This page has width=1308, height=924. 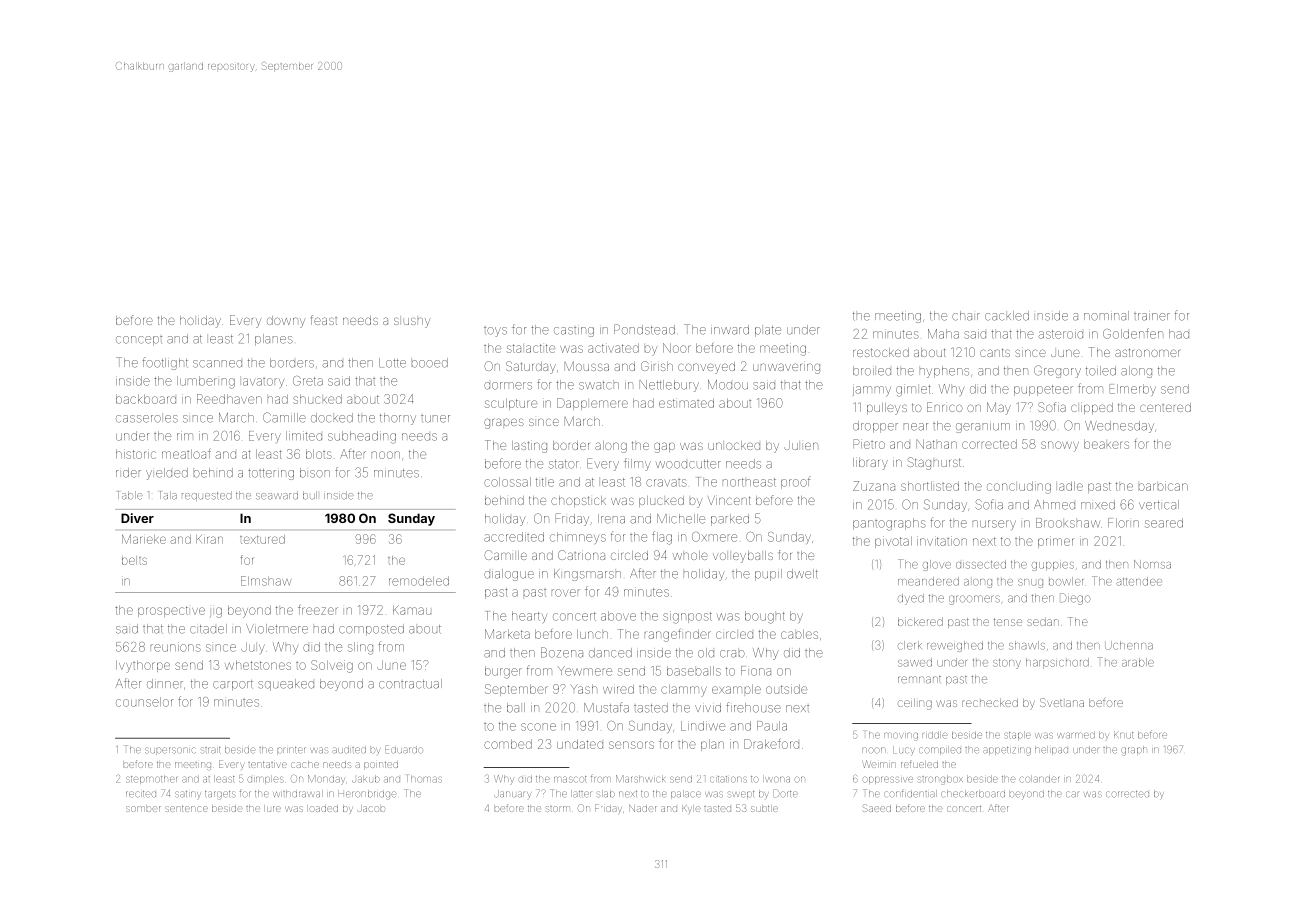 What do you see at coordinates (1106, 444) in the page?
I see `beakers` at bounding box center [1106, 444].
